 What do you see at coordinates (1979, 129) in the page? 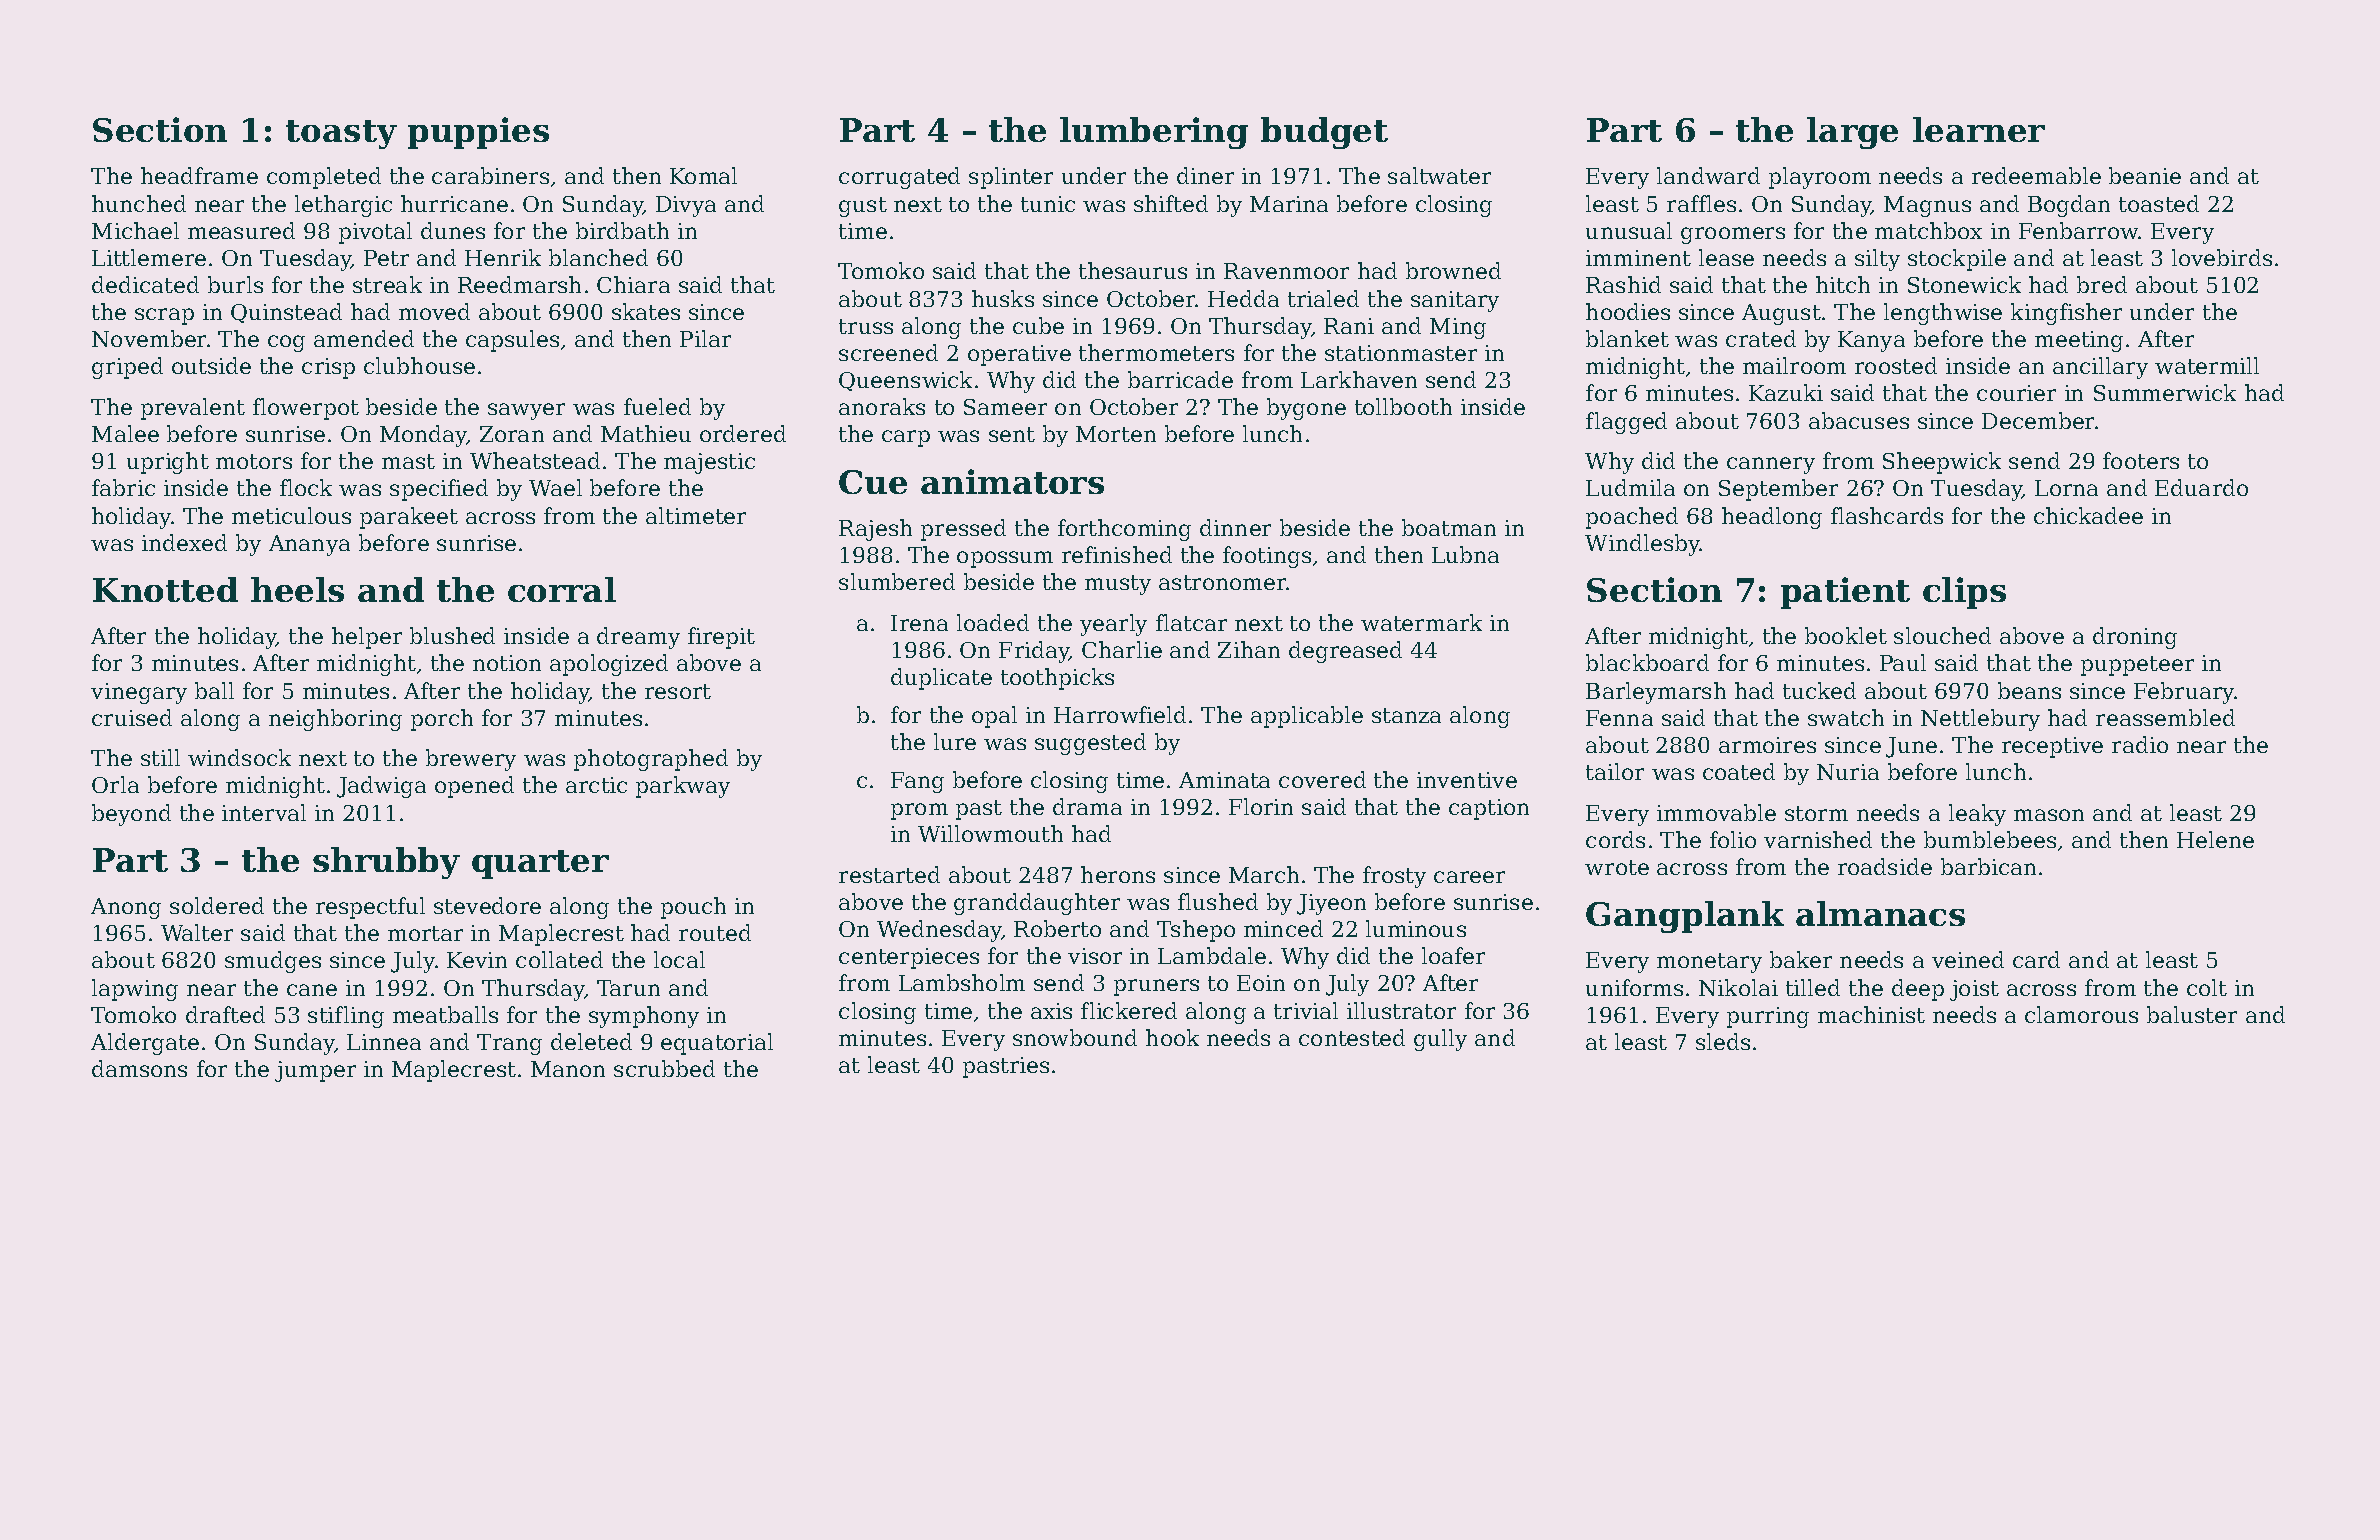
I see `learner` at bounding box center [1979, 129].
